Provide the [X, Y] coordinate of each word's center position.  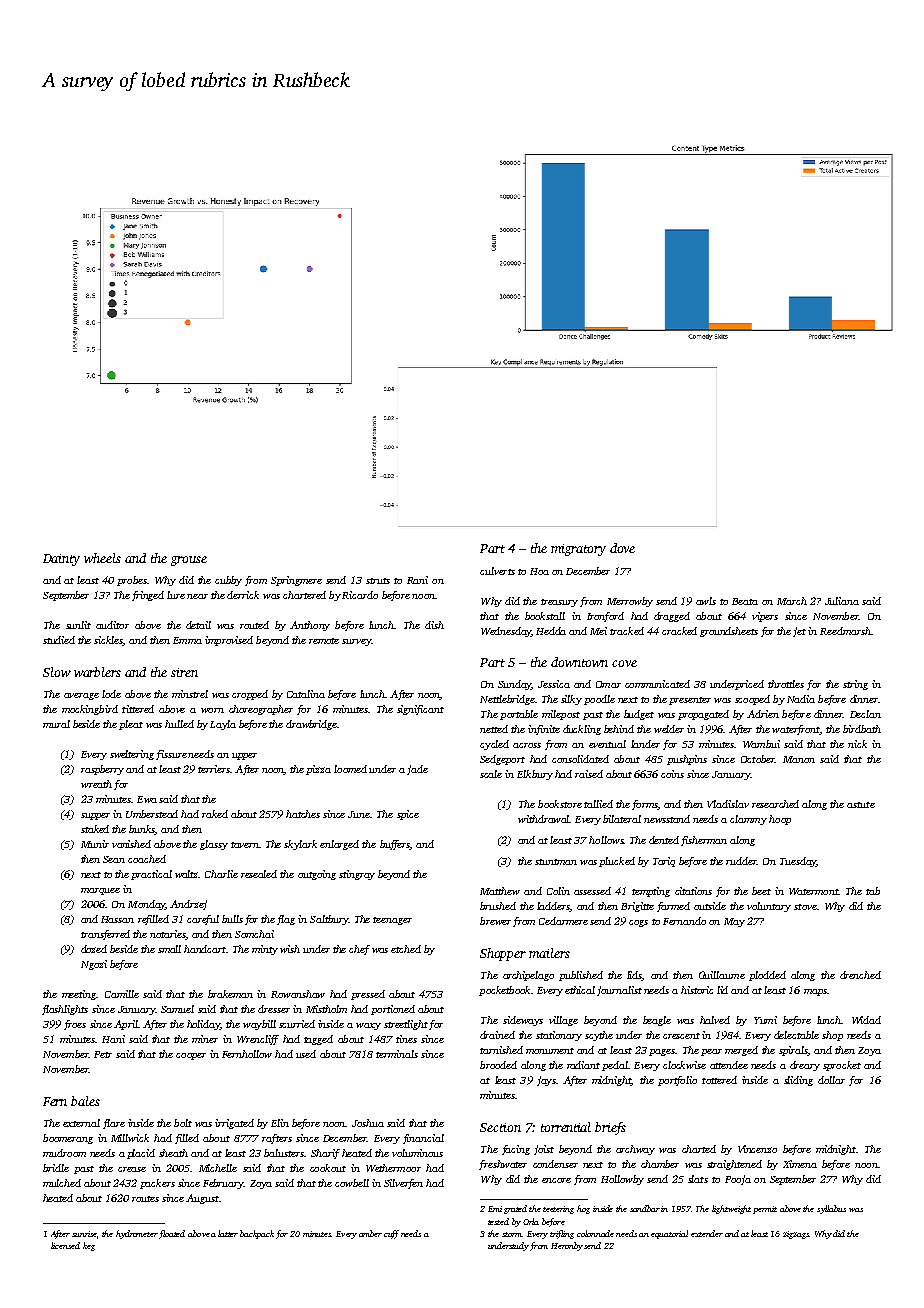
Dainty [61, 560]
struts [378, 581]
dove [622, 548]
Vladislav [728, 804]
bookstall [545, 616]
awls [706, 601]
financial [423, 1139]
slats [698, 1179]
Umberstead [152, 814]
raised [589, 774]
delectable [796, 1035]
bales [85, 1101]
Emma [187, 640]
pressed [368, 995]
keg [89, 1246]
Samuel [177, 1009]
